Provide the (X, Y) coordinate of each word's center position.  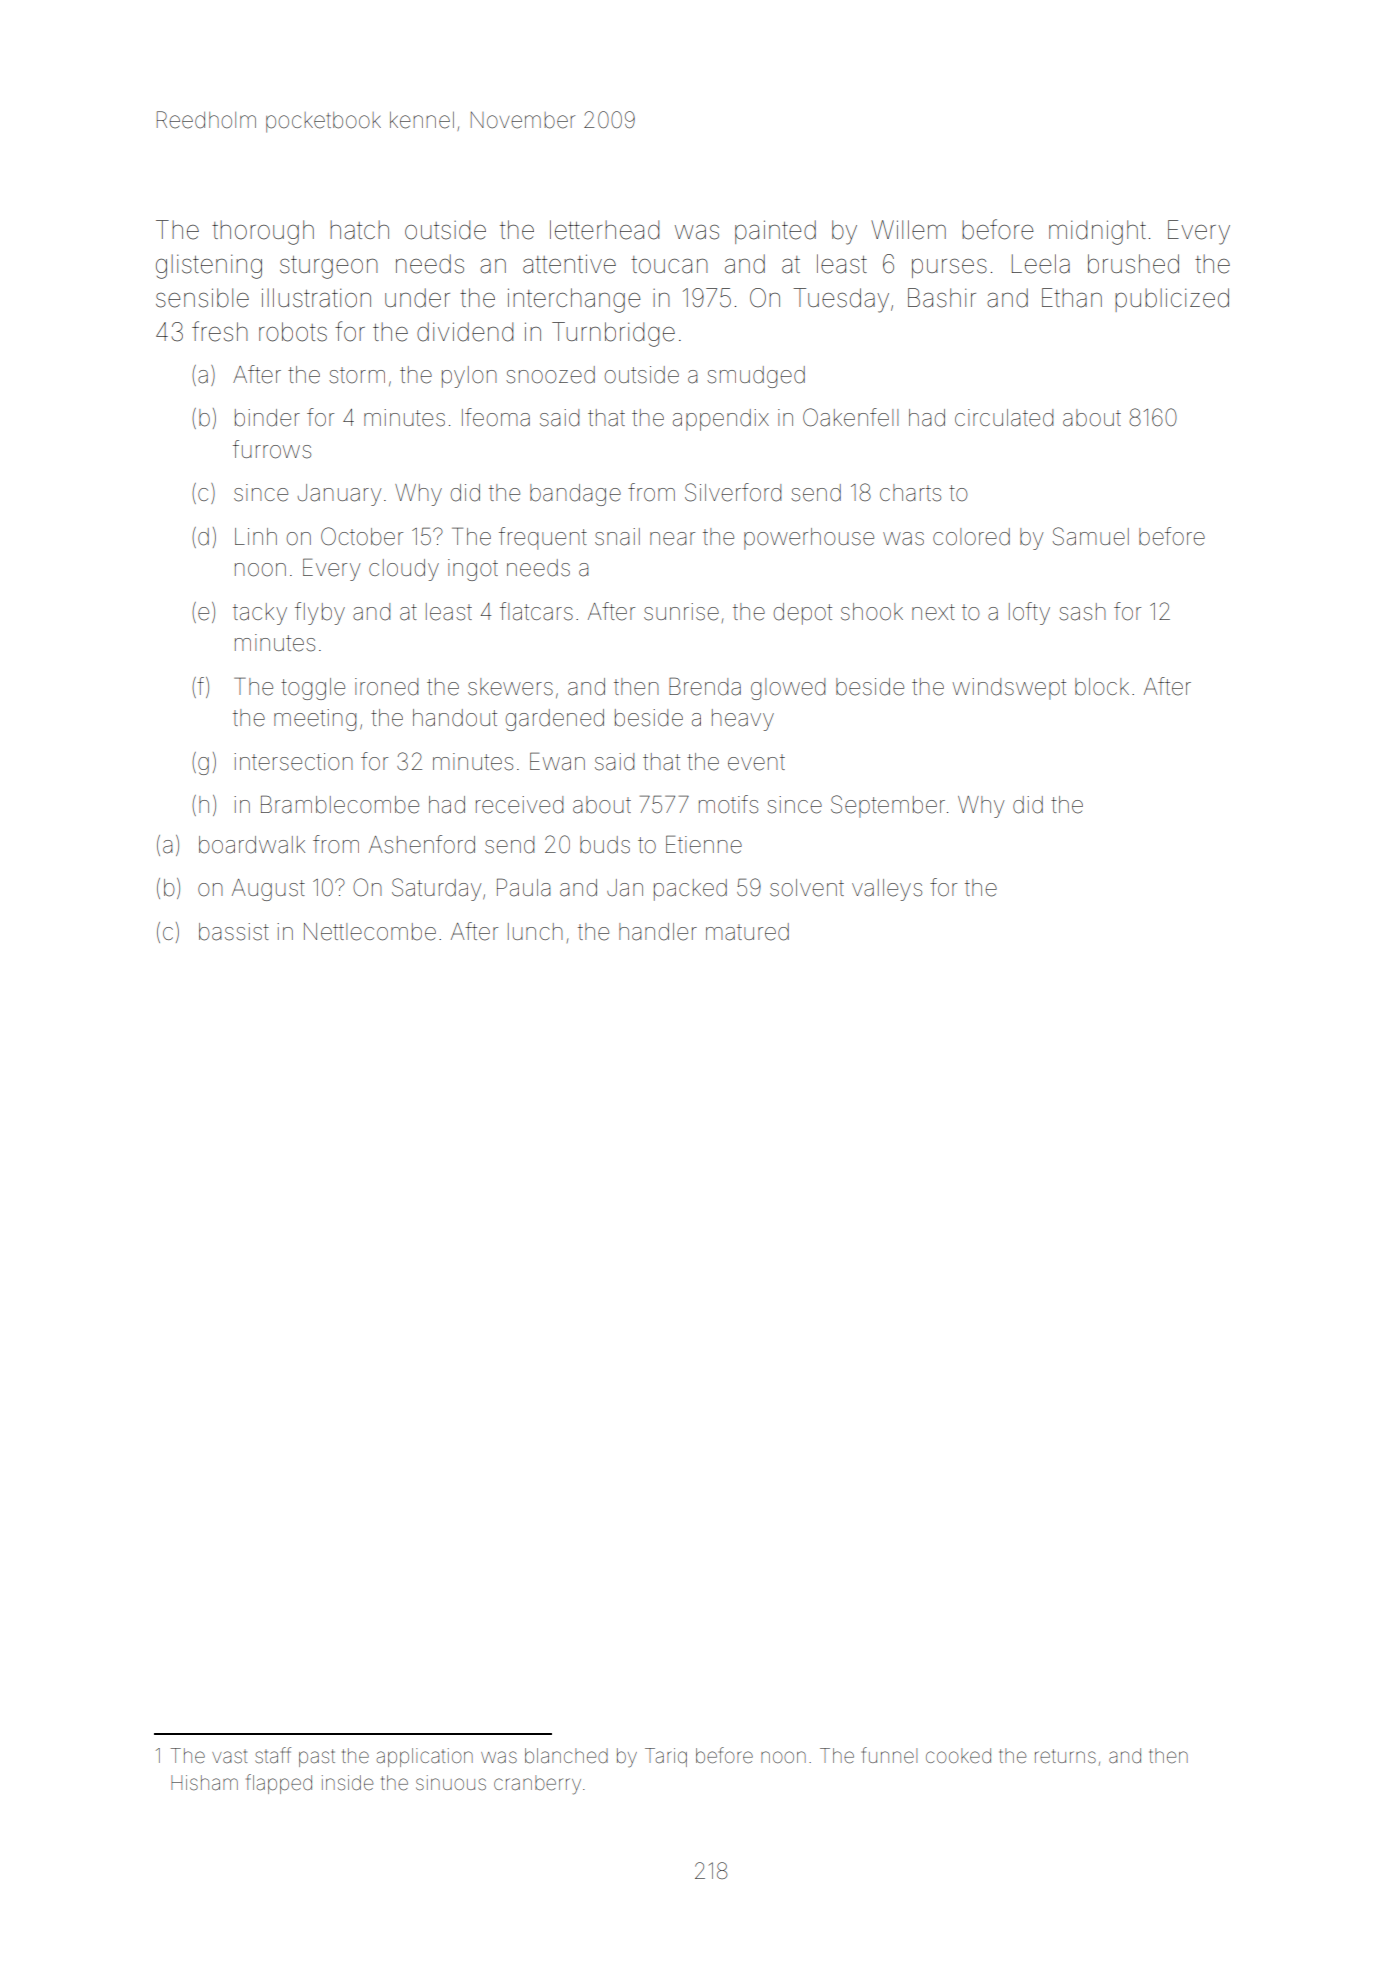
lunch (535, 931)
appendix (721, 420)
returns (1065, 1756)
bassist (234, 932)
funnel (889, 1755)
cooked (958, 1755)
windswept (1009, 689)
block (1102, 687)
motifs (728, 804)
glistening (209, 266)
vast (229, 1756)
